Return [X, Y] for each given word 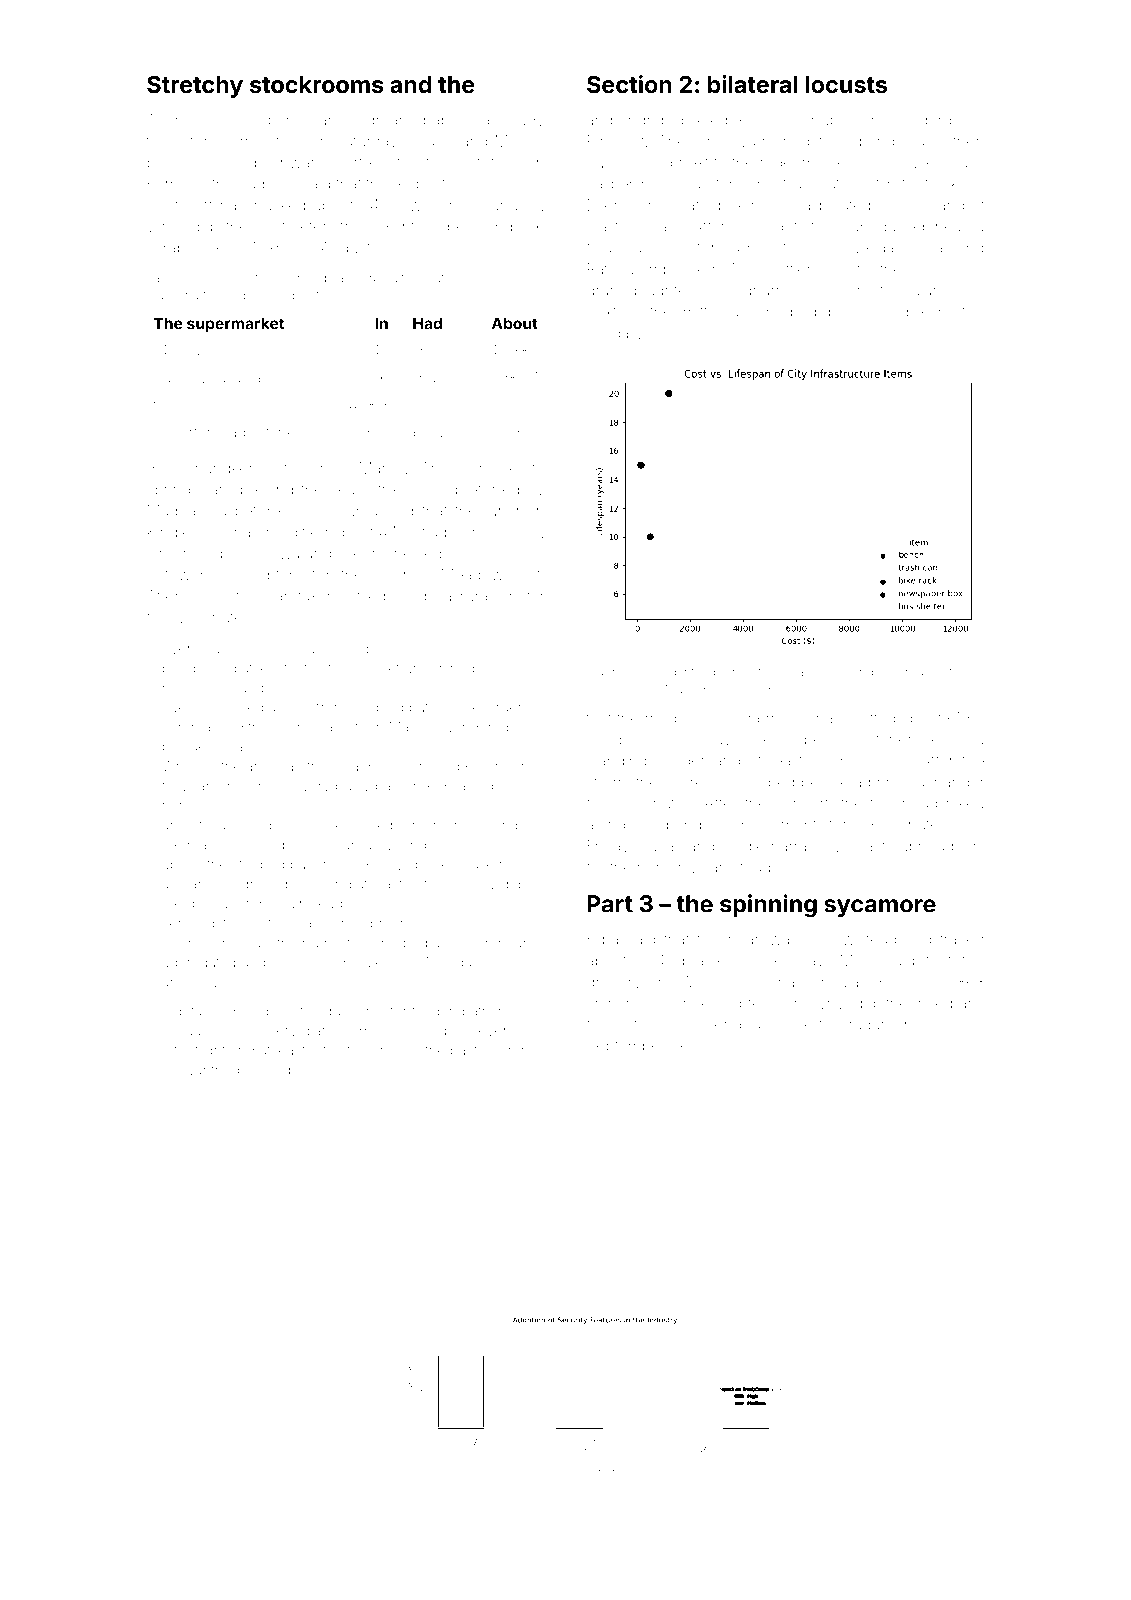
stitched [278, 432]
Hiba [603, 939]
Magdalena [187, 512]
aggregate [195, 964]
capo [967, 293]
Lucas [661, 847]
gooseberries [307, 827]
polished [177, 163]
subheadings [938, 847]
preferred [487, 490]
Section [629, 84]
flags [438, 533]
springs [877, 143]
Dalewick [814, 672]
